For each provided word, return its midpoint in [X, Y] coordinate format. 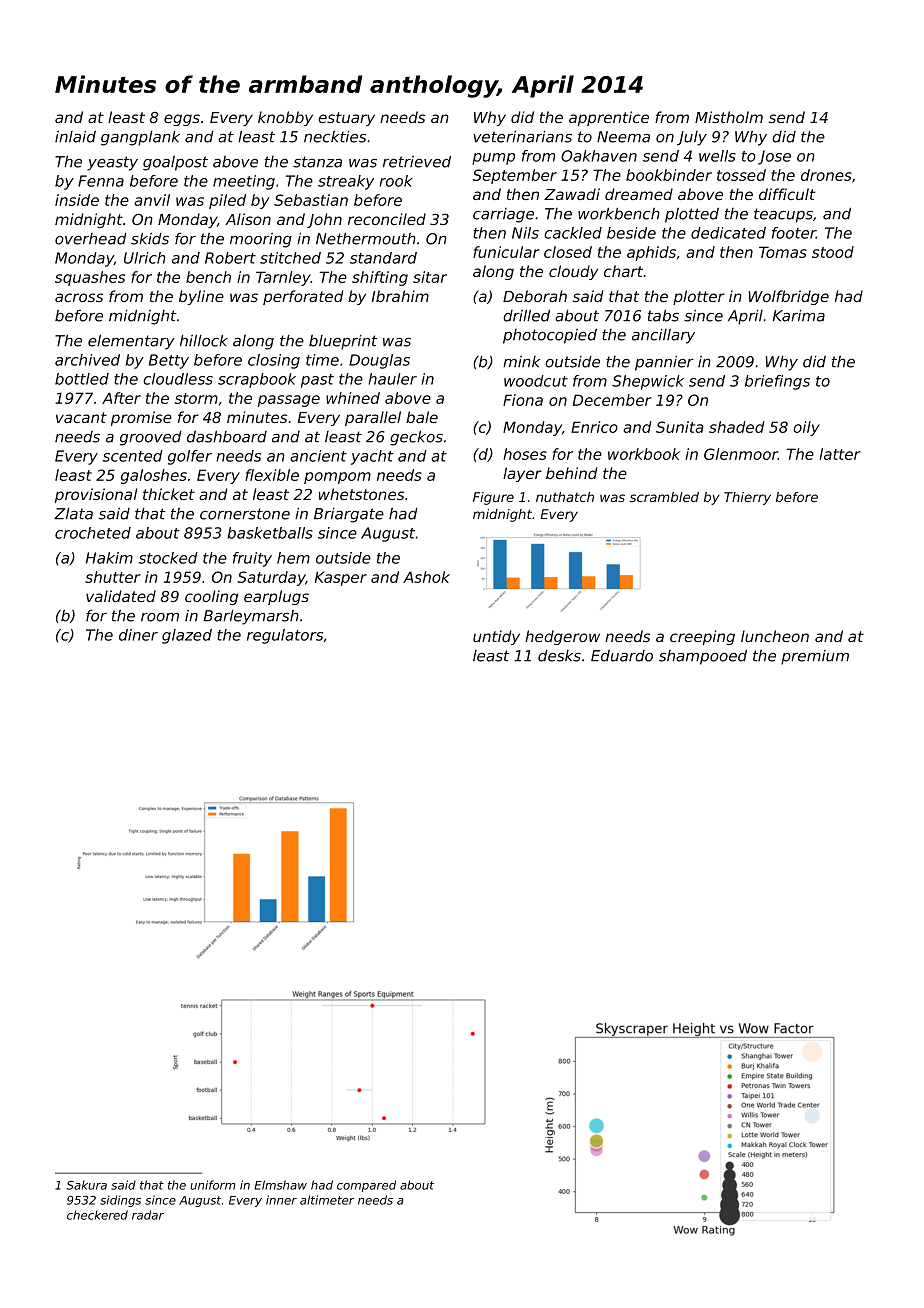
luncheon [775, 636]
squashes [90, 278]
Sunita [679, 427]
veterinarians [522, 136]
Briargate [349, 515]
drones [826, 175]
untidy [496, 637]
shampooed [703, 657]
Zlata [73, 513]
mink [521, 362]
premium [815, 657]
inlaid [75, 136]
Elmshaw [281, 1185]
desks [559, 655]
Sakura [86, 1185]
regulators [285, 636]
